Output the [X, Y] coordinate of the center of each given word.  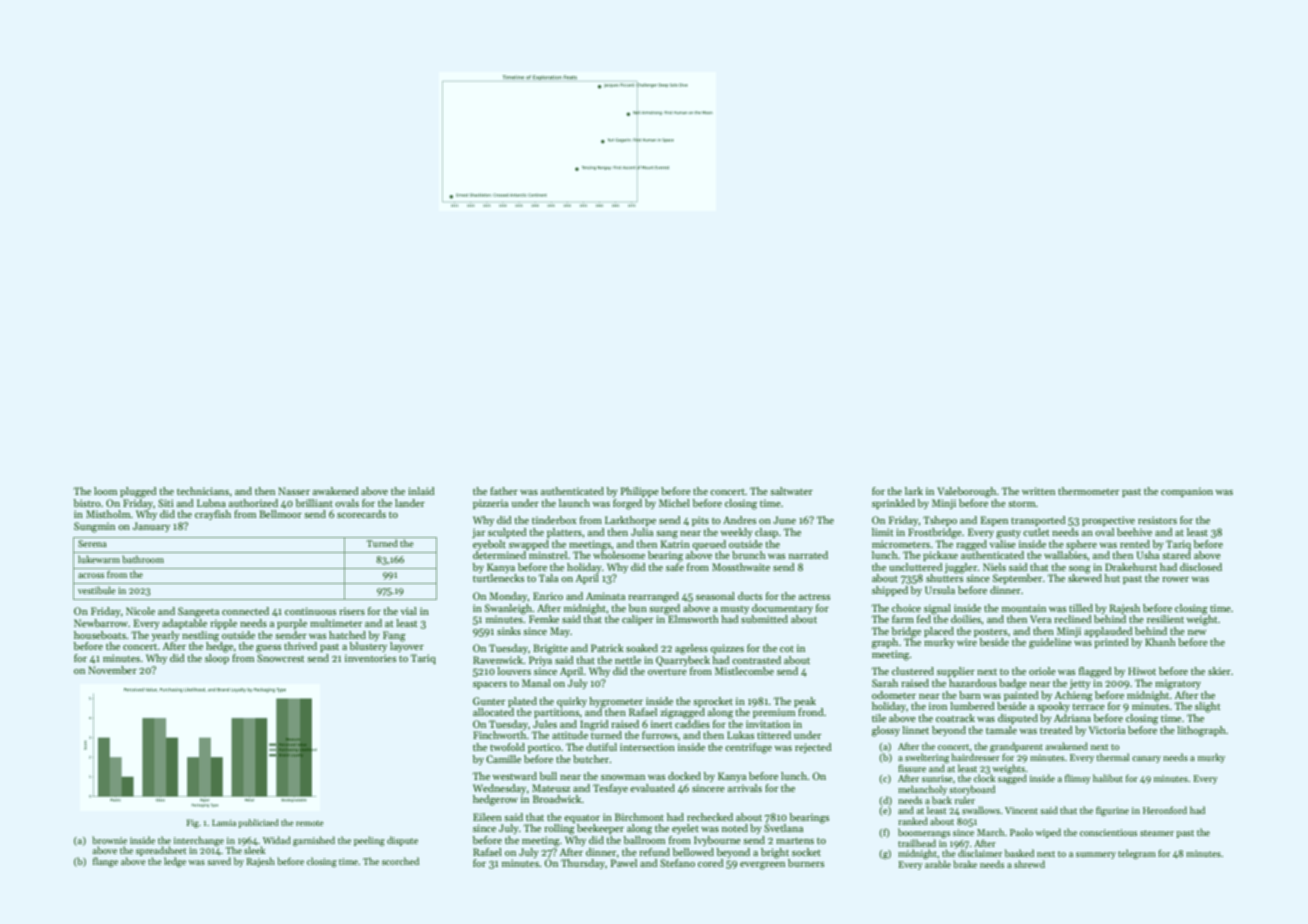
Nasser [294, 491]
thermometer [1088, 491]
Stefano [677, 863]
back [942, 800]
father [504, 491]
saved [219, 861]
